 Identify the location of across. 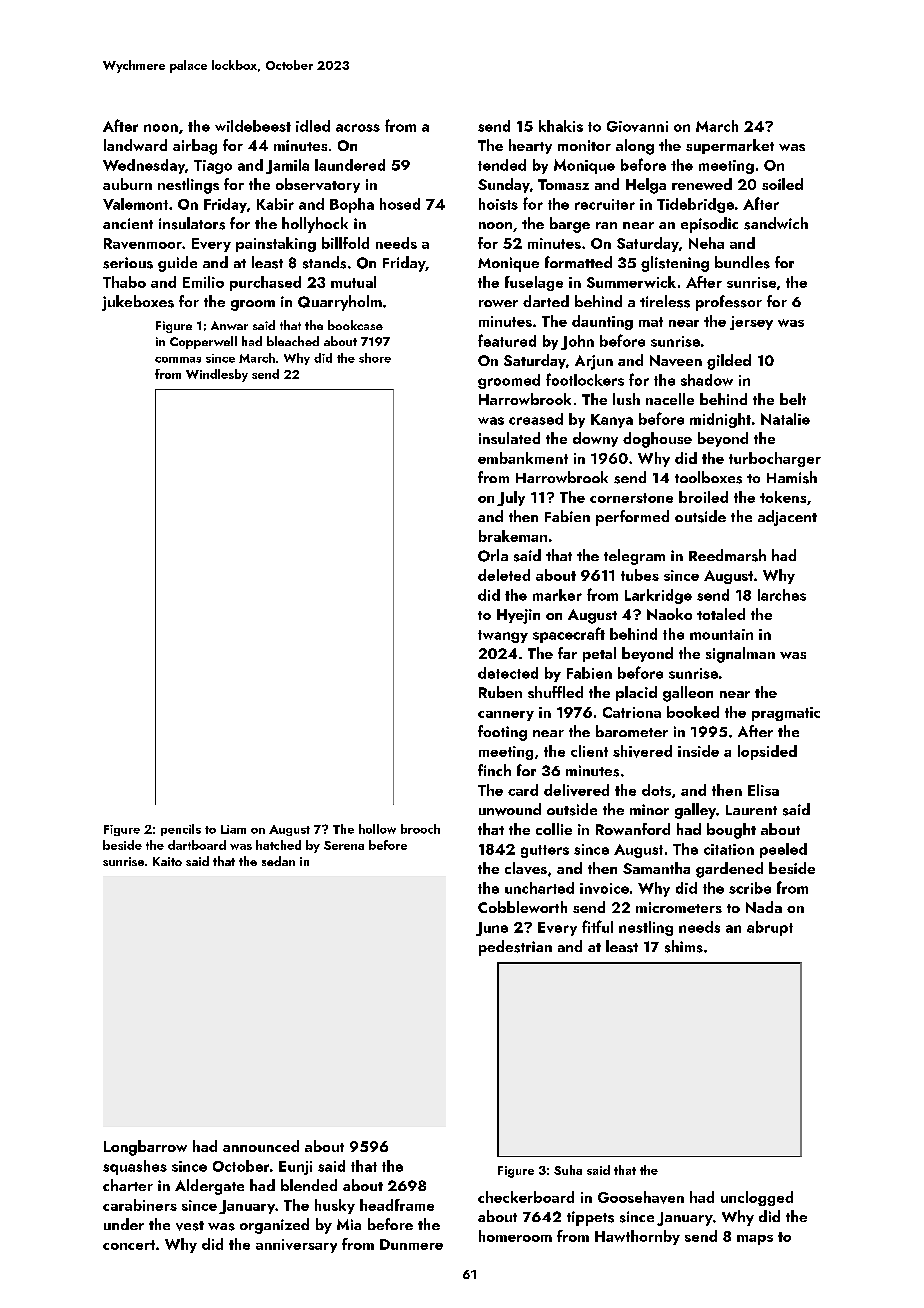
(358, 128).
